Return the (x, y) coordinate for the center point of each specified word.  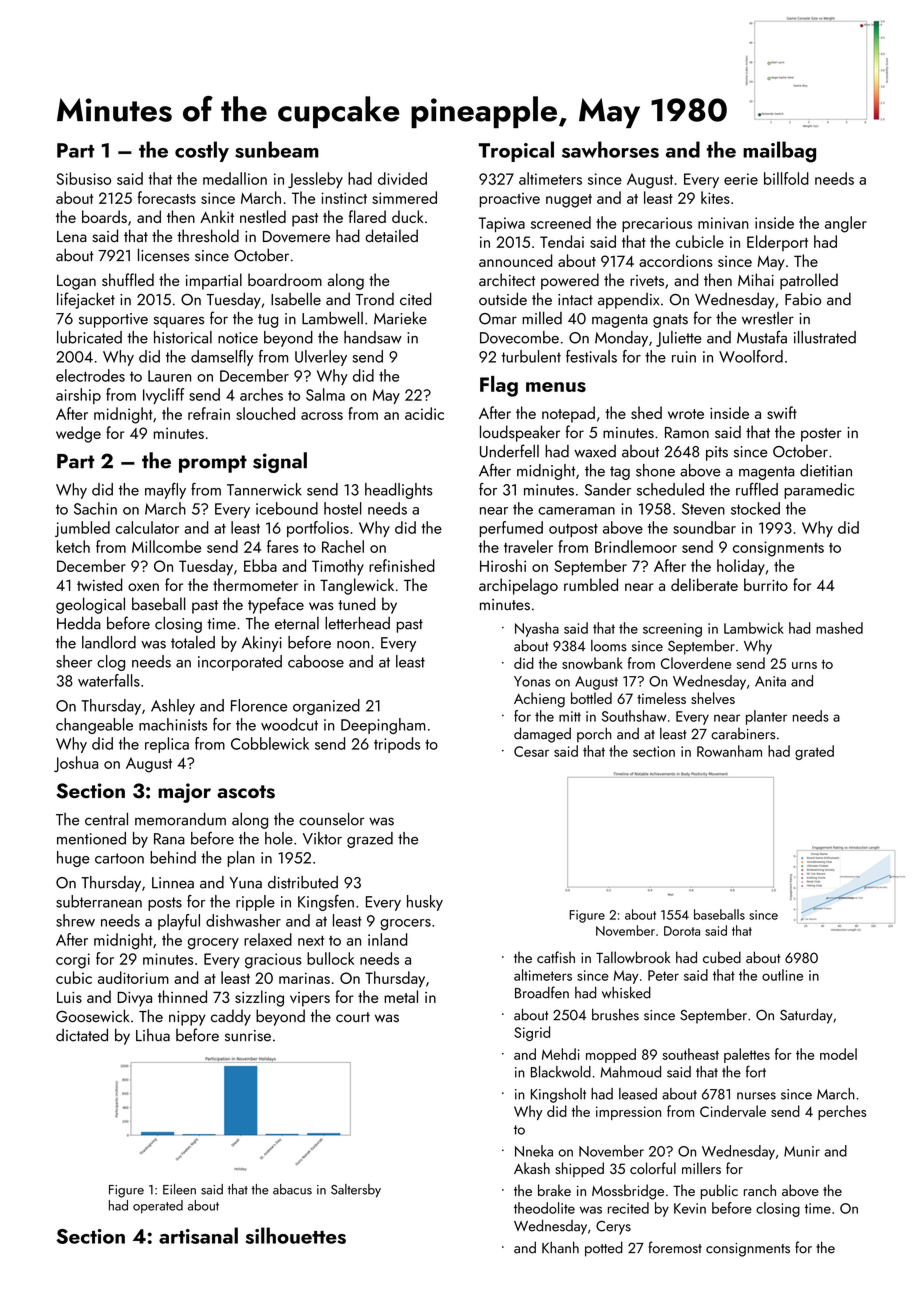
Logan (76, 282)
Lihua (153, 1035)
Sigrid (532, 1033)
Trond (375, 299)
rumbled (591, 584)
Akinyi (262, 644)
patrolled (809, 281)
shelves (713, 698)
